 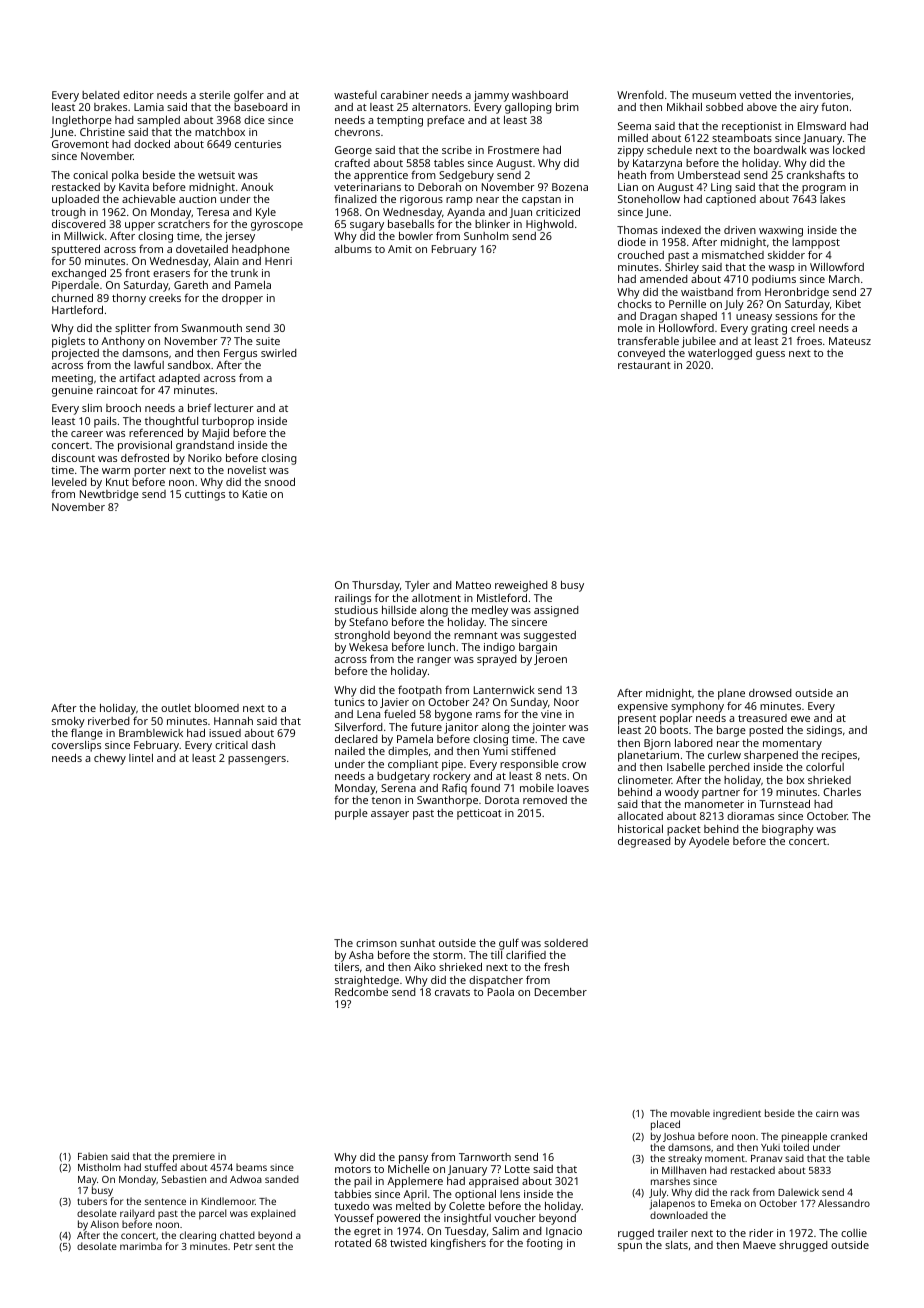 What do you see at coordinates (197, 199) in the screenshot?
I see `auction` at bounding box center [197, 199].
